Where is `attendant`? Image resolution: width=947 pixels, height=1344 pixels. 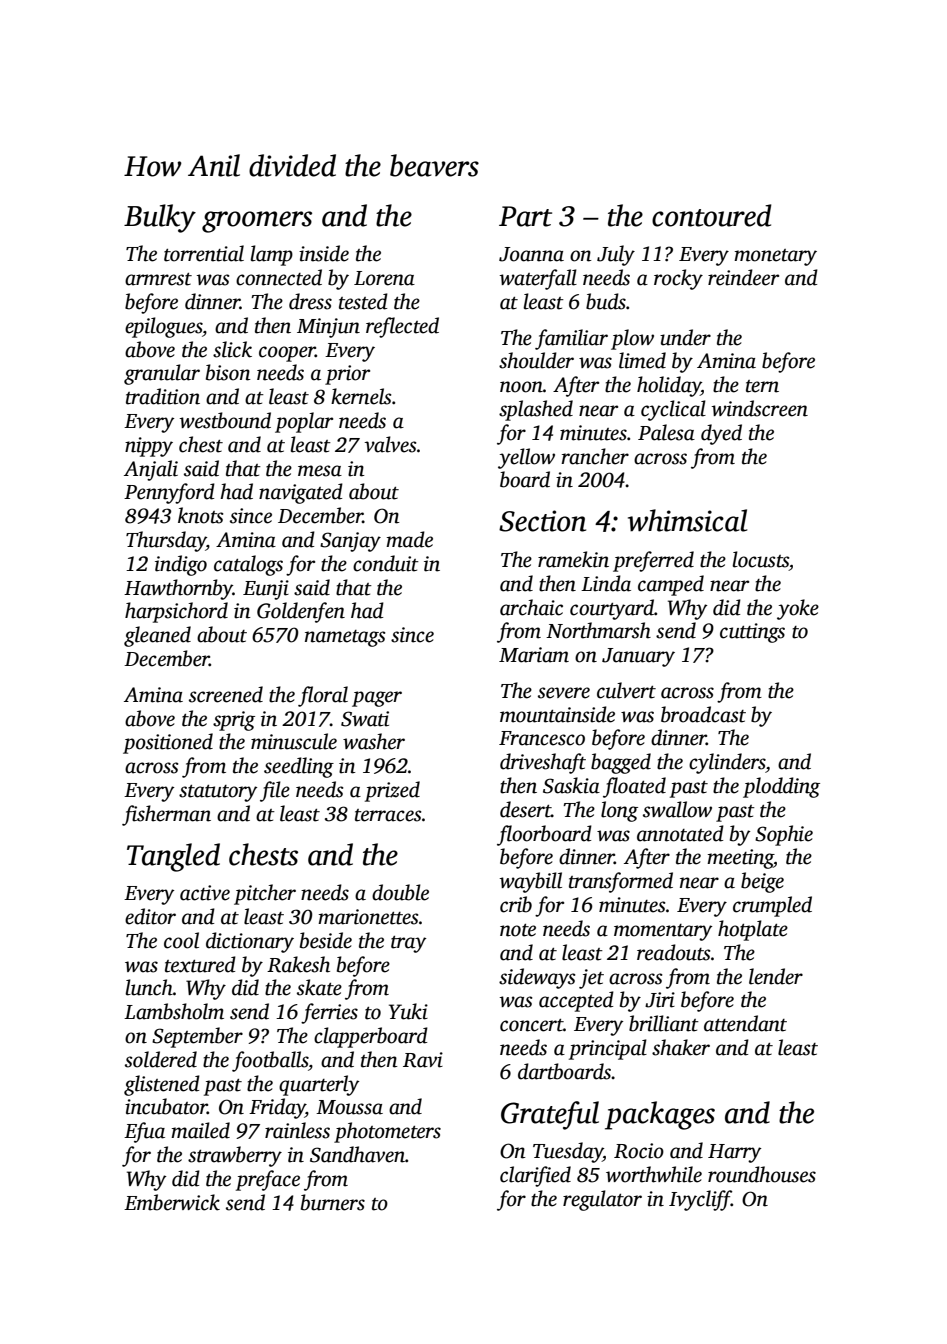
attendant is located at coordinates (745, 1023).
